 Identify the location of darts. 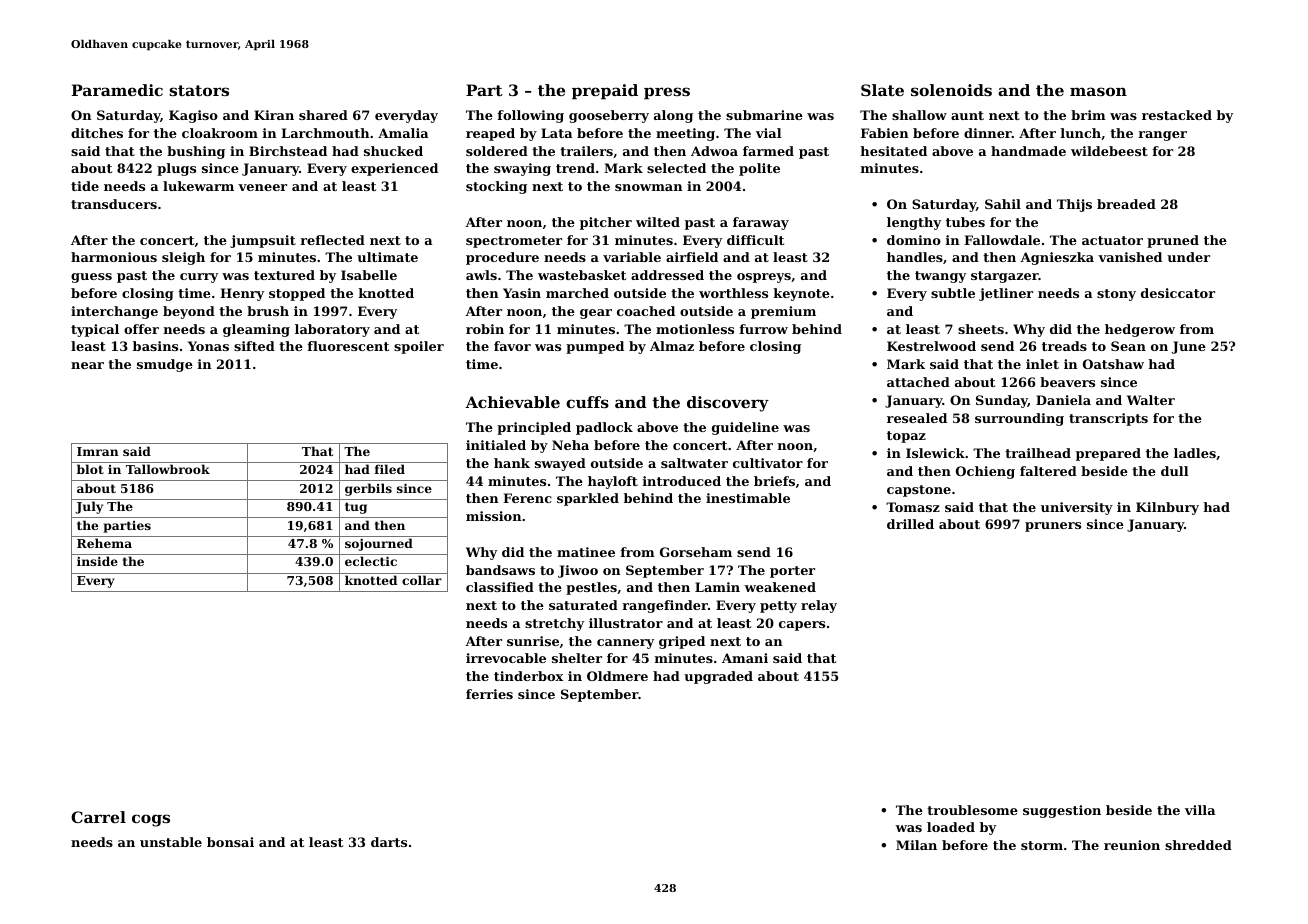
(389, 842).
